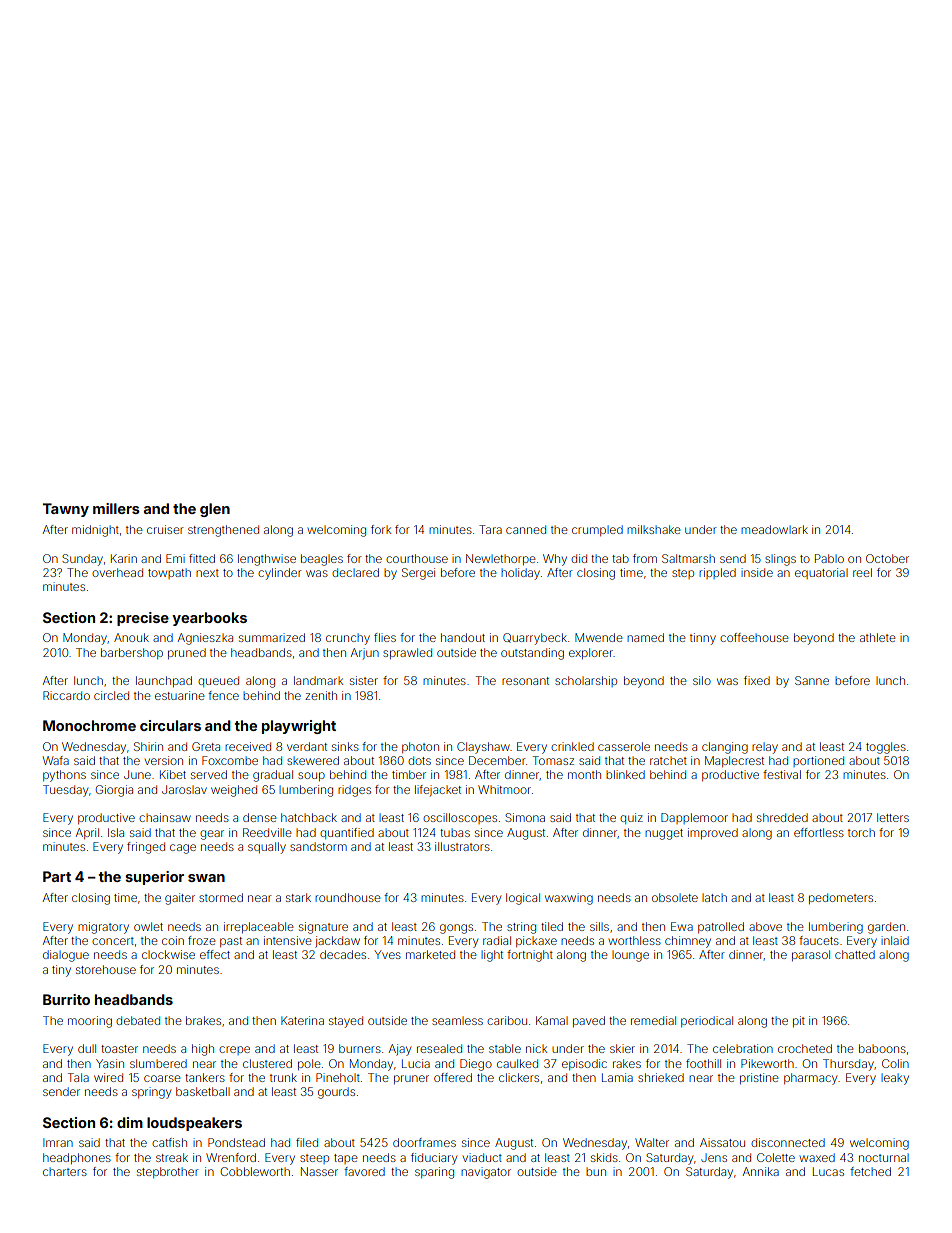  What do you see at coordinates (273, 776) in the screenshot?
I see `gradual` at bounding box center [273, 776].
